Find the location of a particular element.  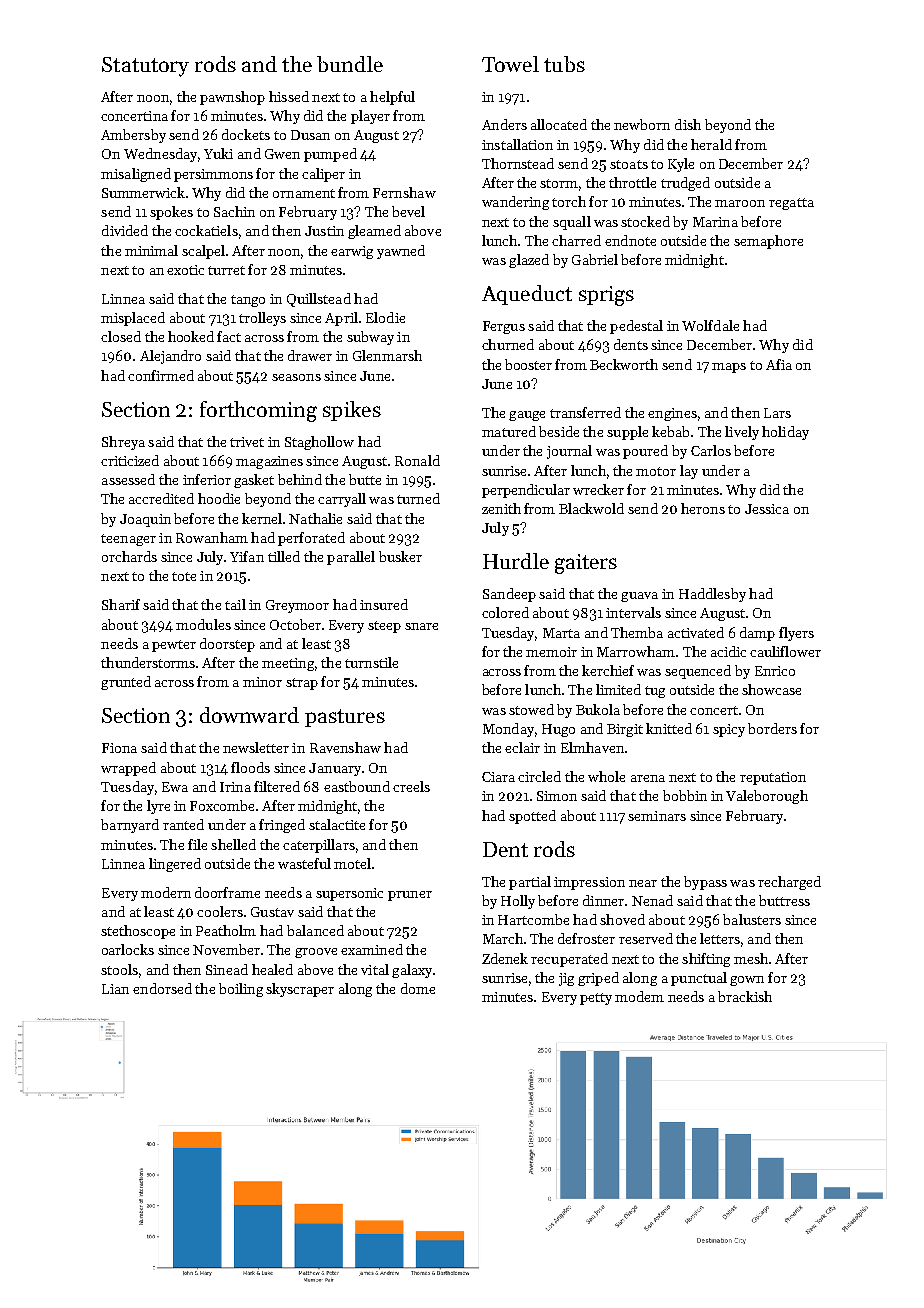

Statutory is located at coordinates (145, 67).
